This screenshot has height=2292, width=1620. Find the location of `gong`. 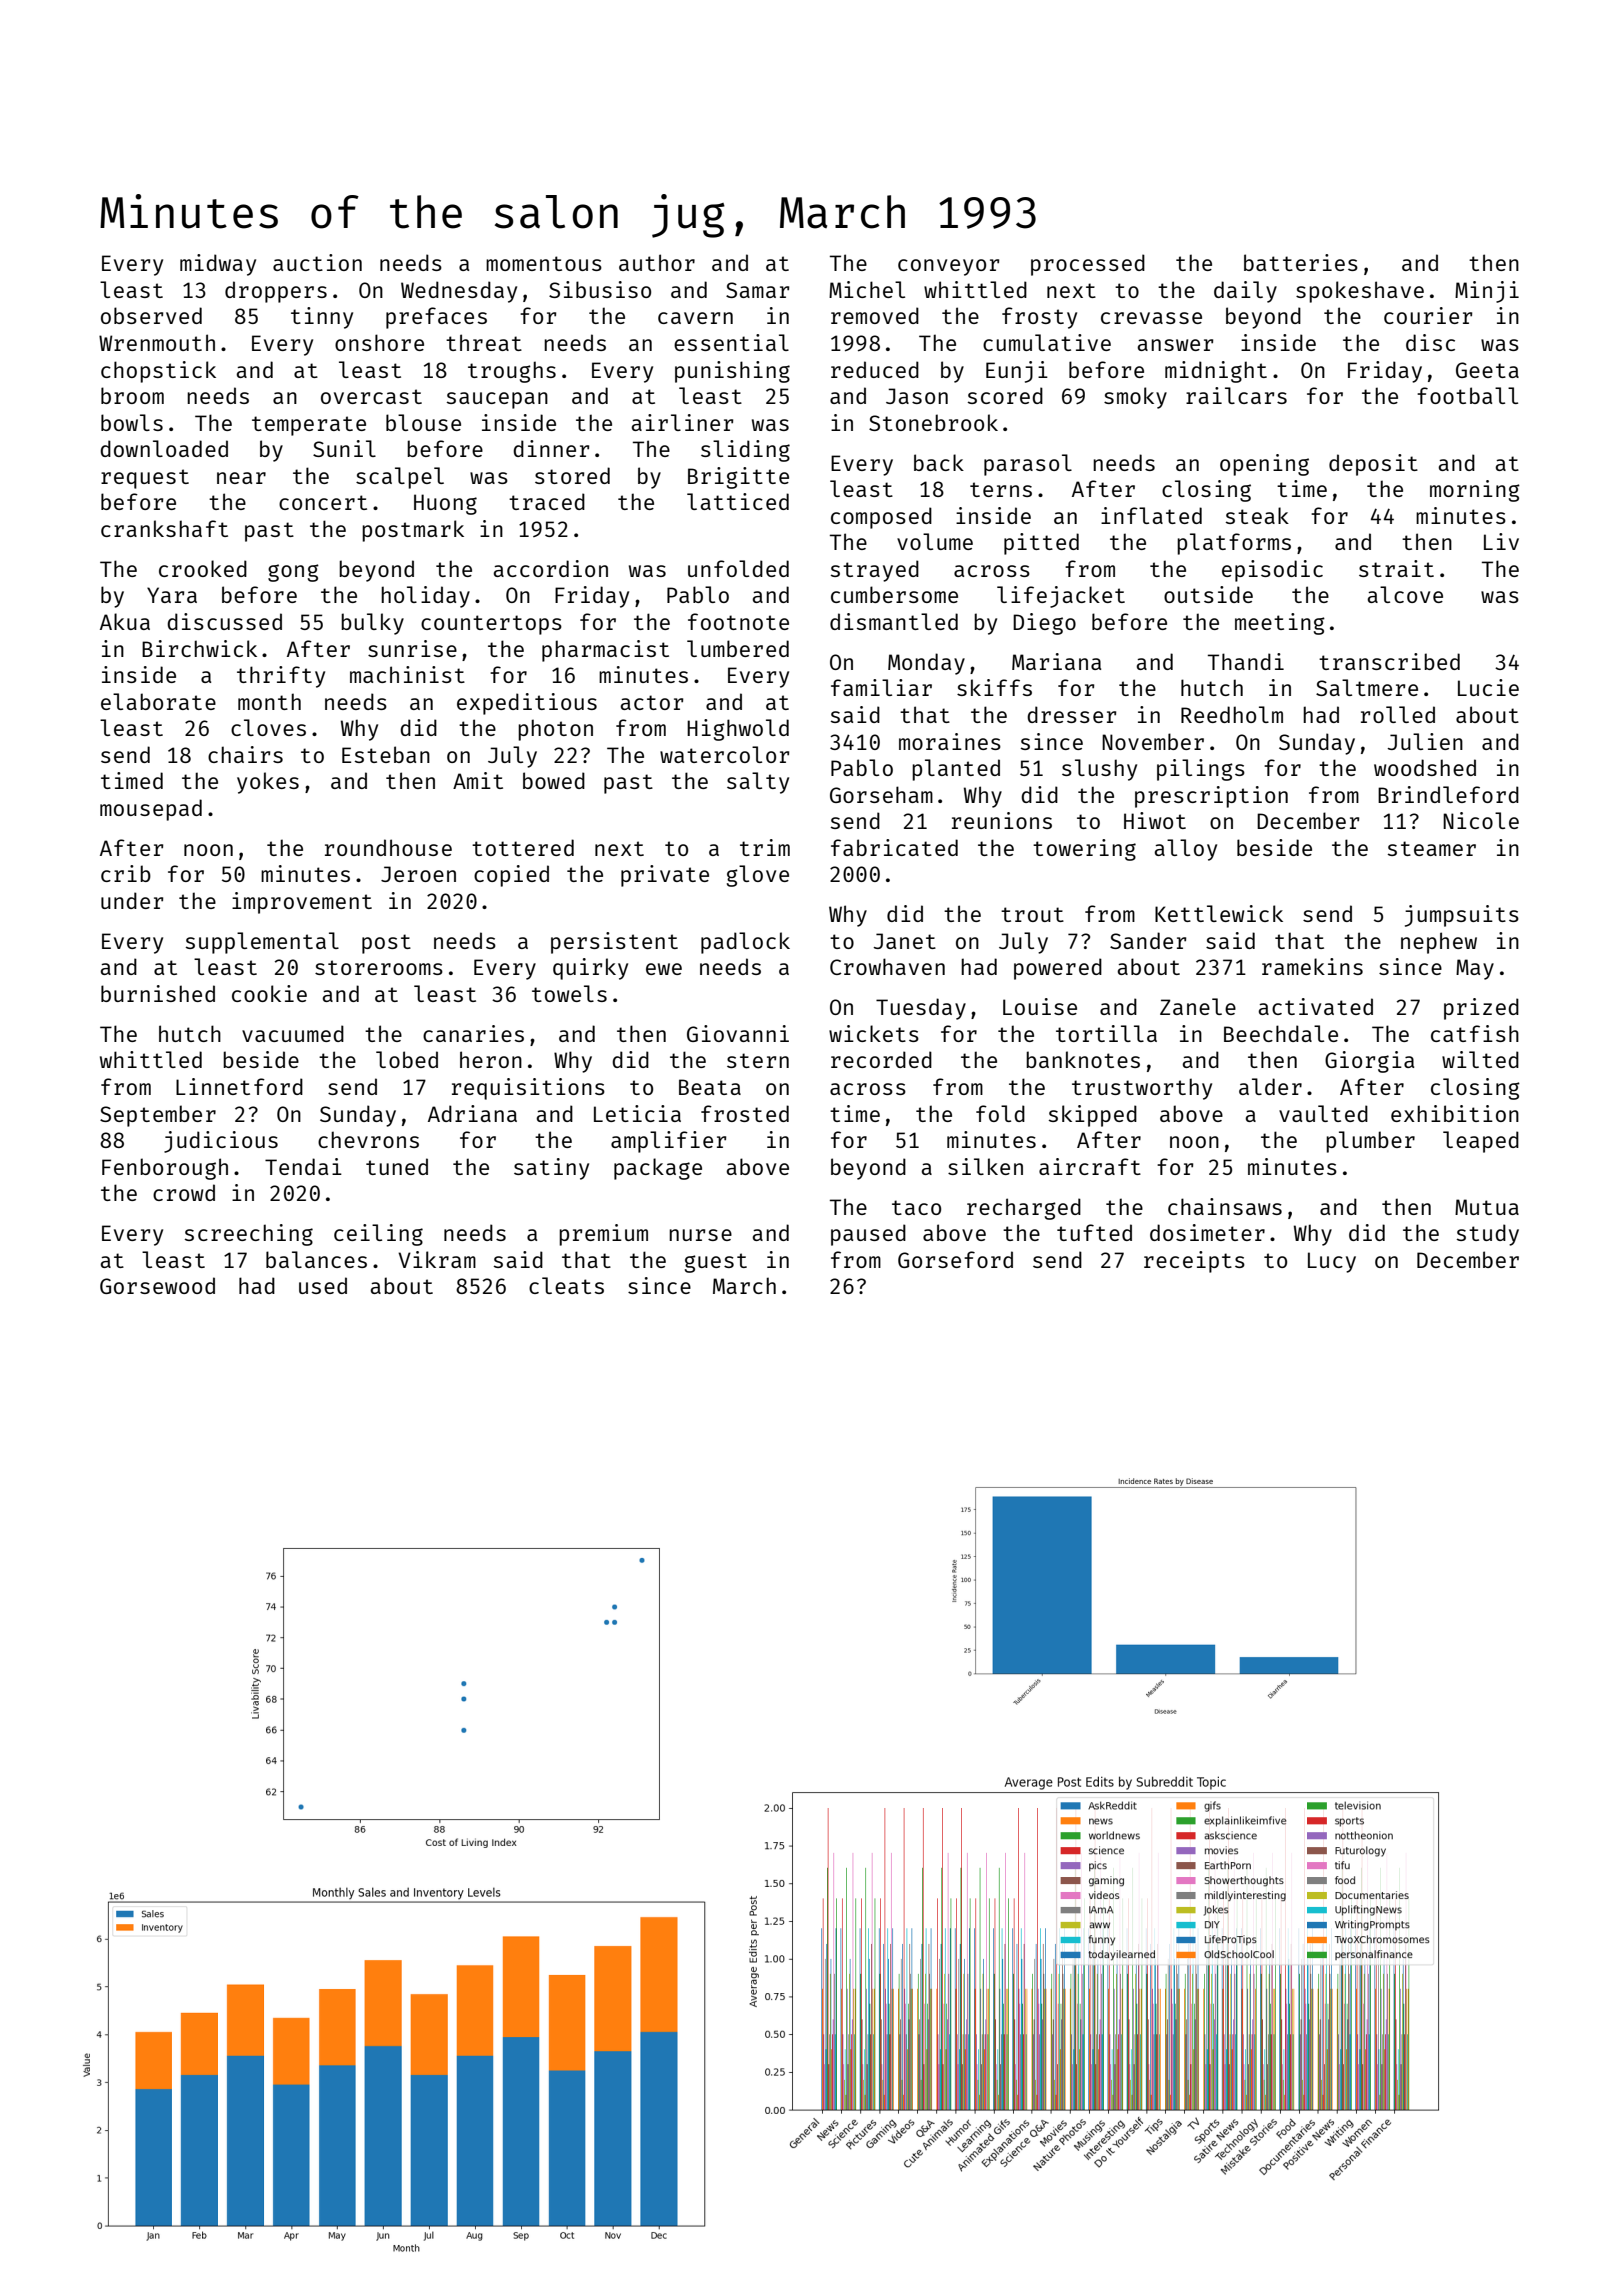

gong is located at coordinates (293, 573).
